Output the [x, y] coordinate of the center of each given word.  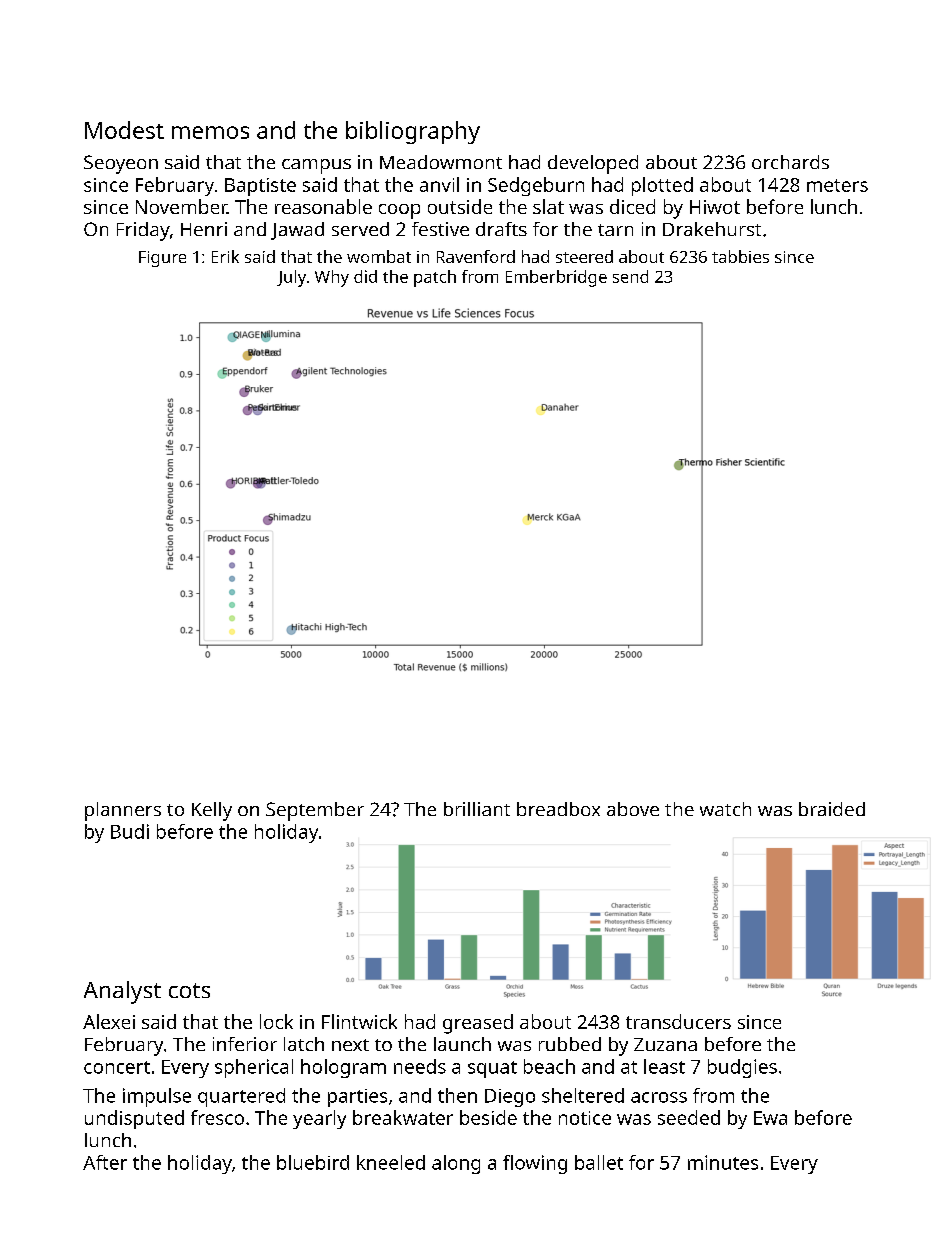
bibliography [413, 132]
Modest [124, 130]
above [633, 809]
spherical [254, 1068]
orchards [790, 162]
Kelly [212, 811]
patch [435, 278]
